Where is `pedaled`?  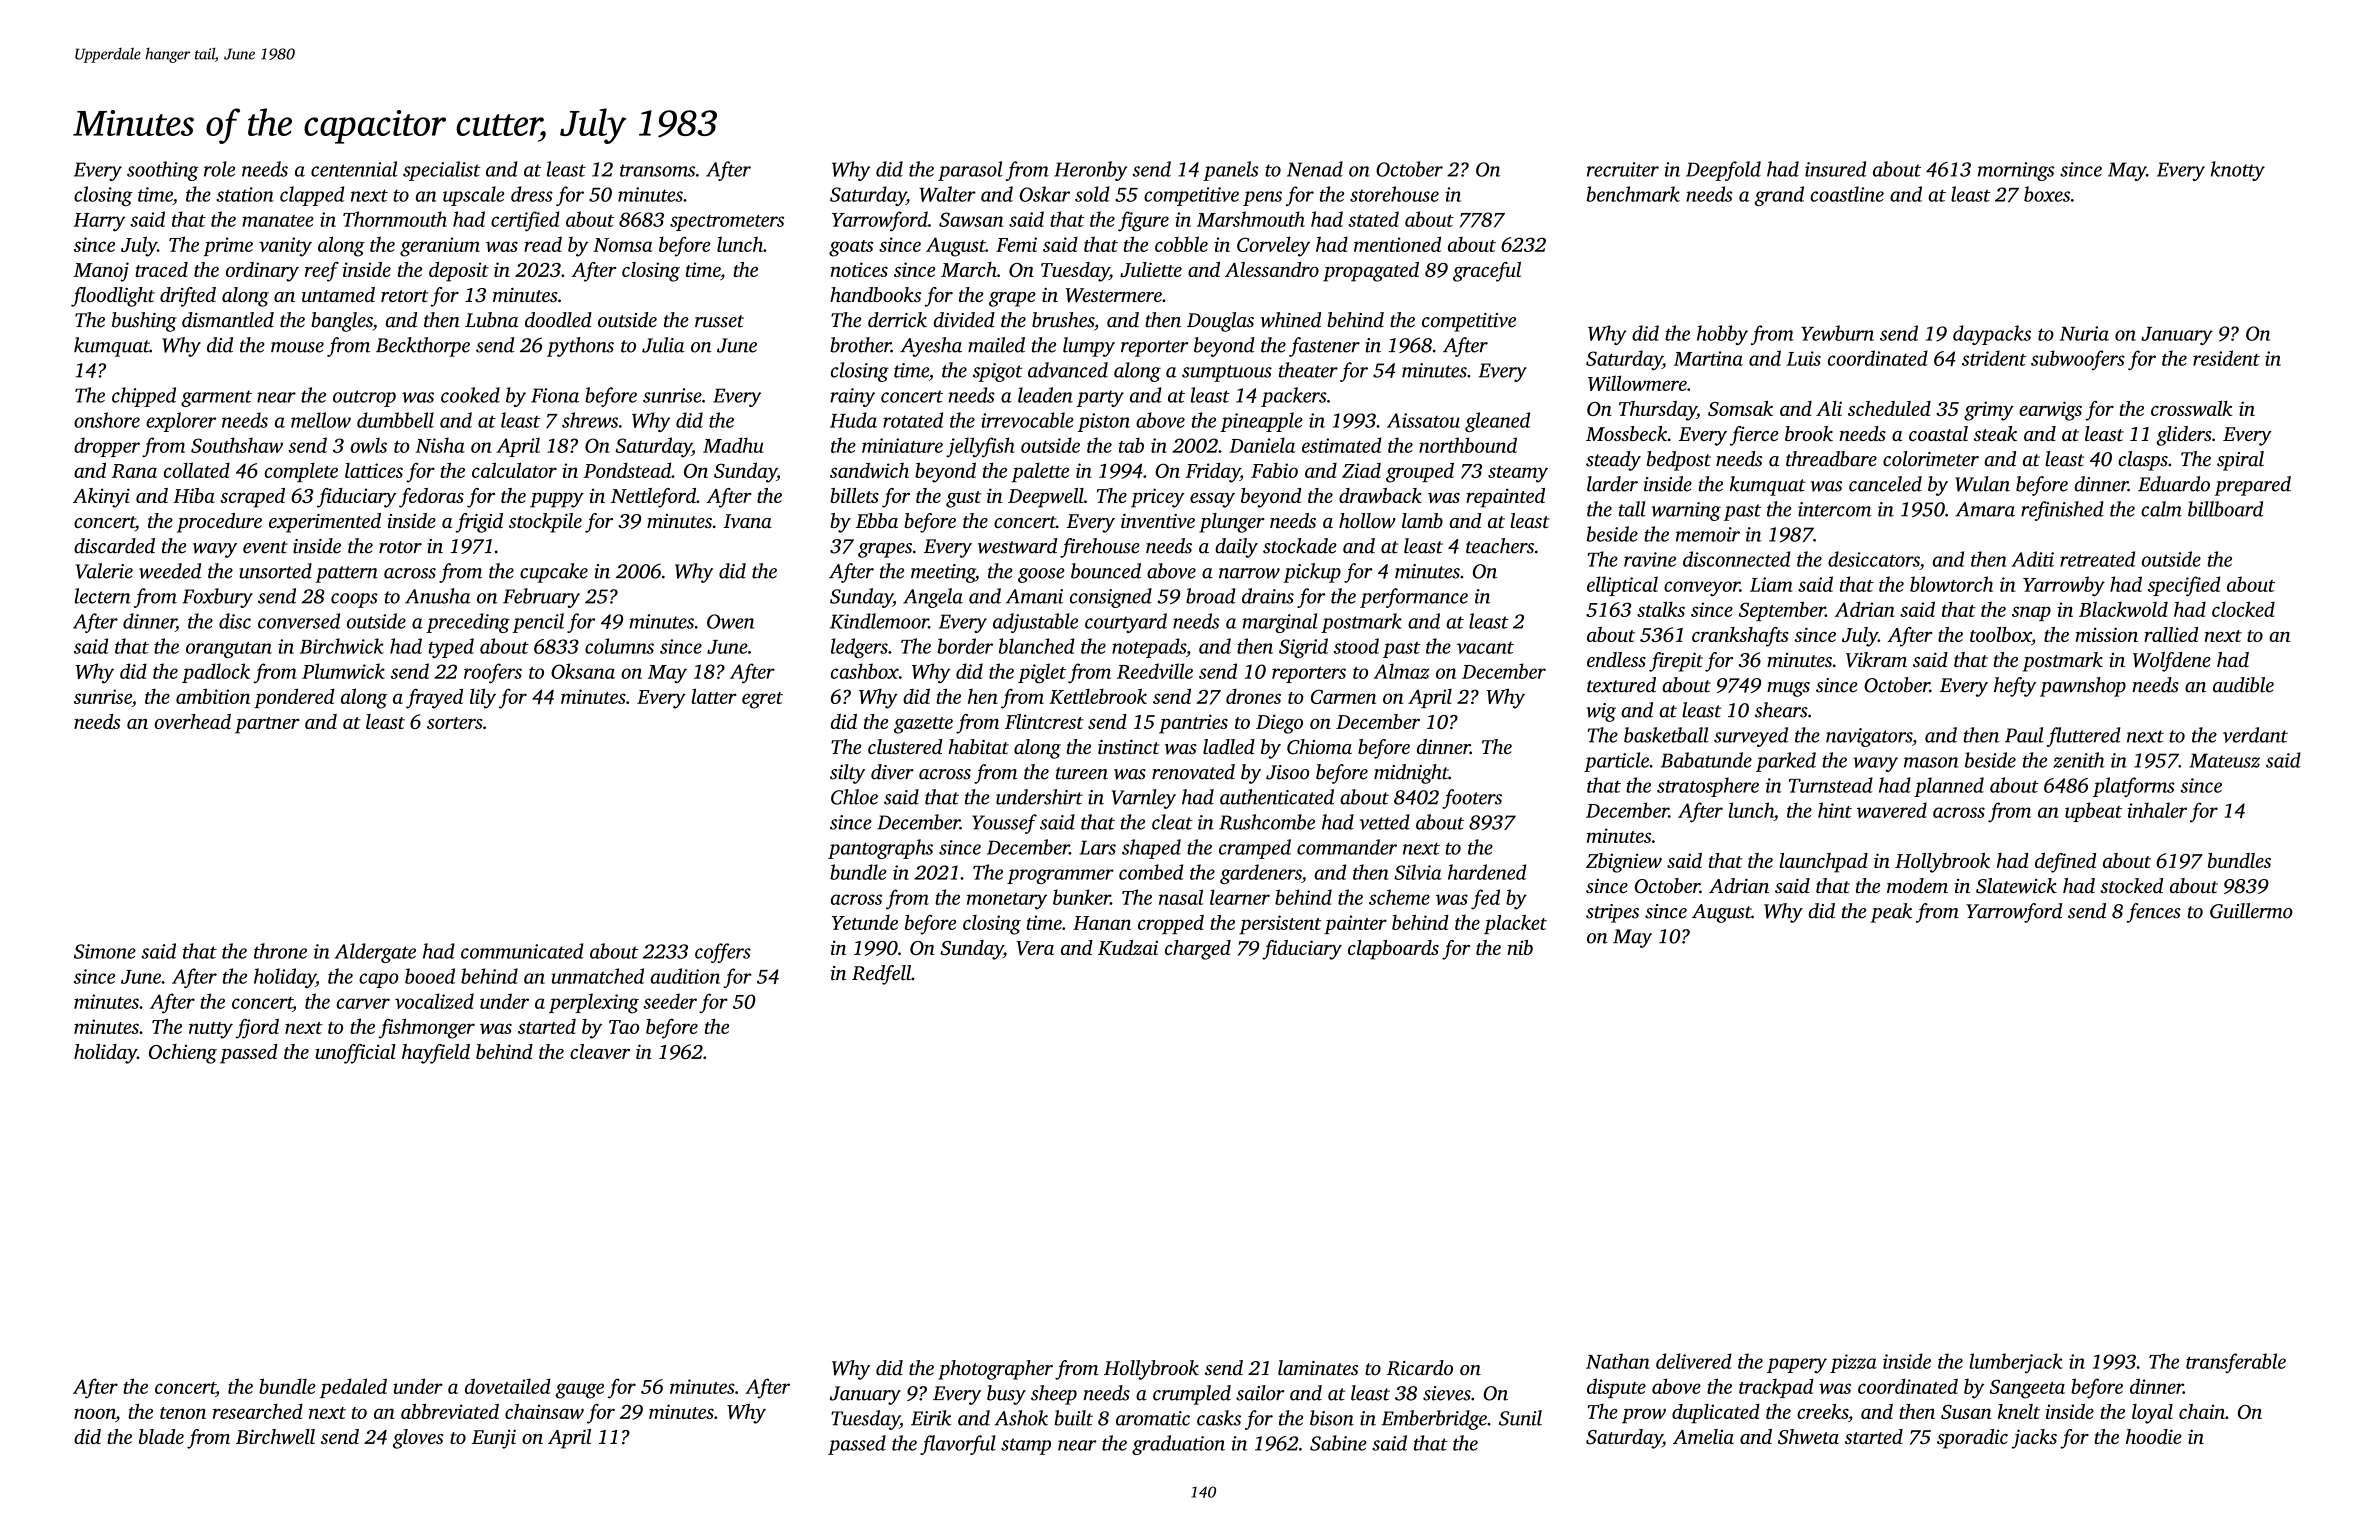
pedaled is located at coordinates (353, 1388).
